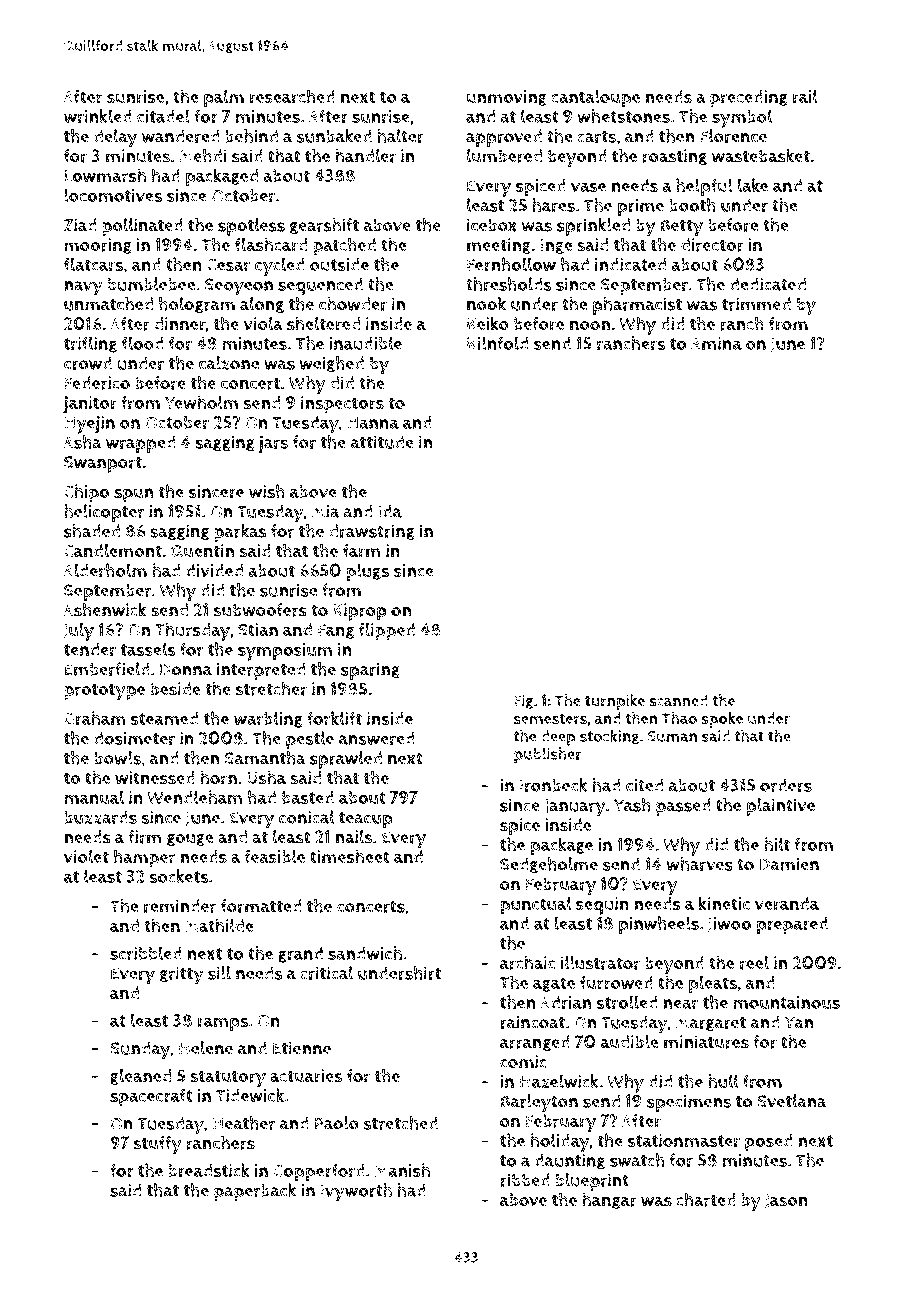  What do you see at coordinates (356, 1192) in the screenshot?
I see `Ivyworth` at bounding box center [356, 1192].
